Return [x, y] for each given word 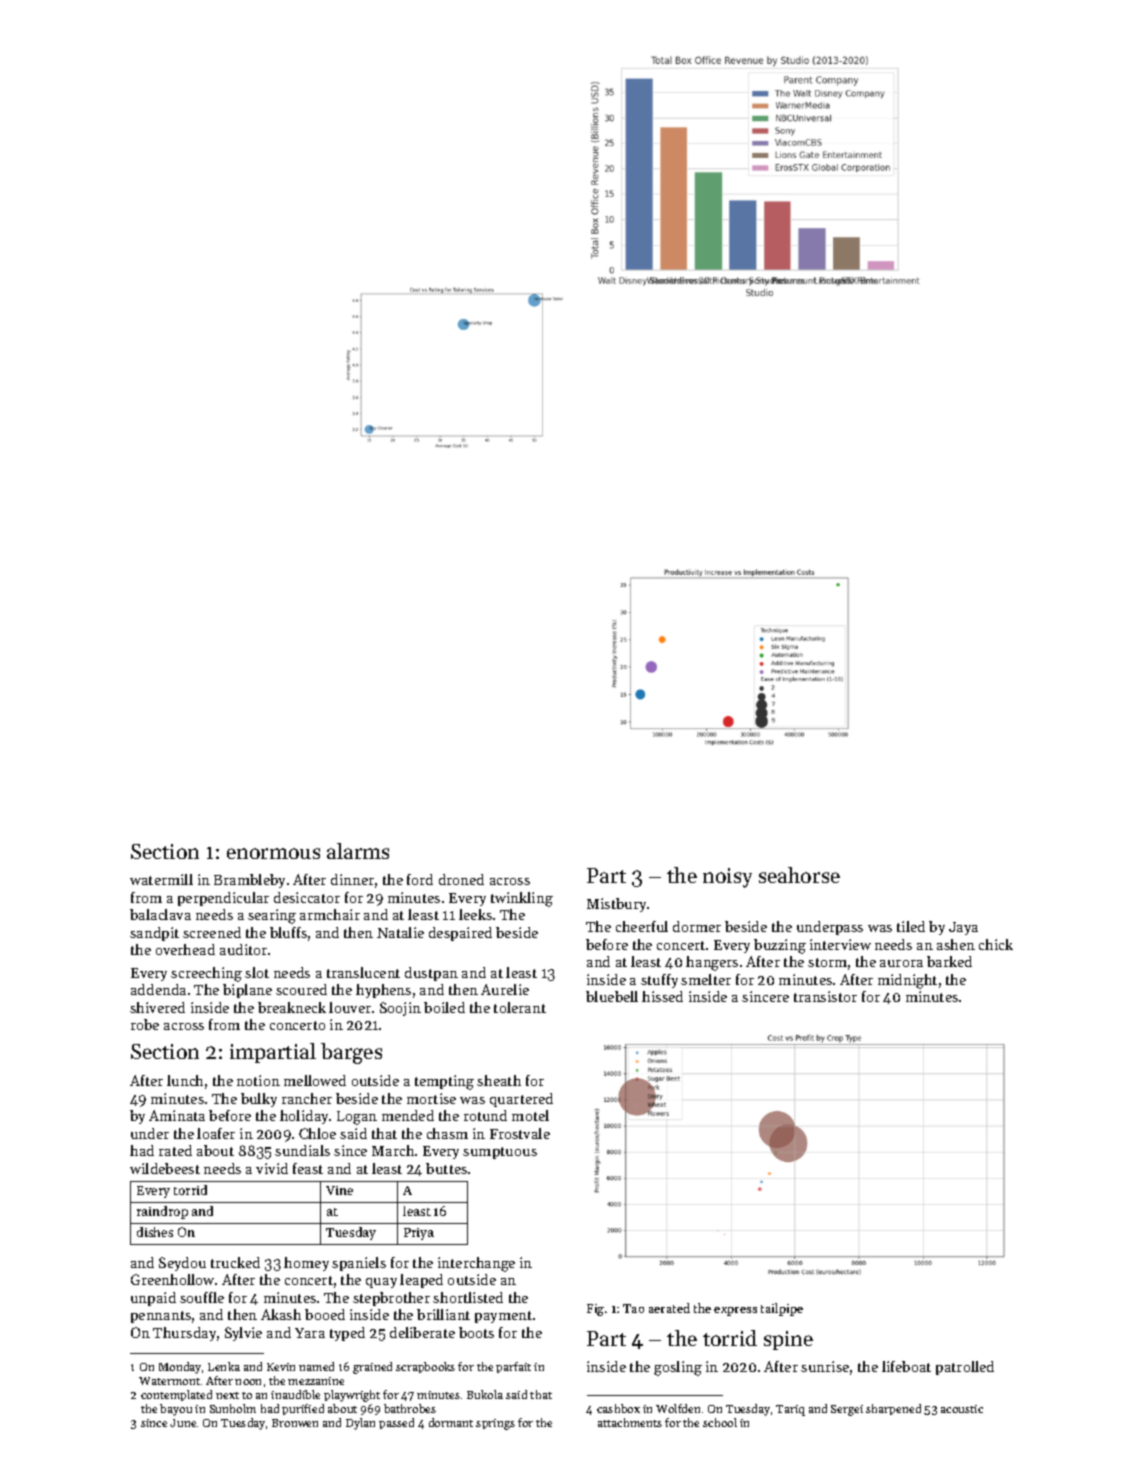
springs [495, 1424]
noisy [727, 878]
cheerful [642, 926]
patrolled [965, 1368]
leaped [421, 1281]
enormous [273, 853]
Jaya [963, 928]
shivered [157, 1007]
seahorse [799, 875]
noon [248, 1382]
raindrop [162, 1212]
